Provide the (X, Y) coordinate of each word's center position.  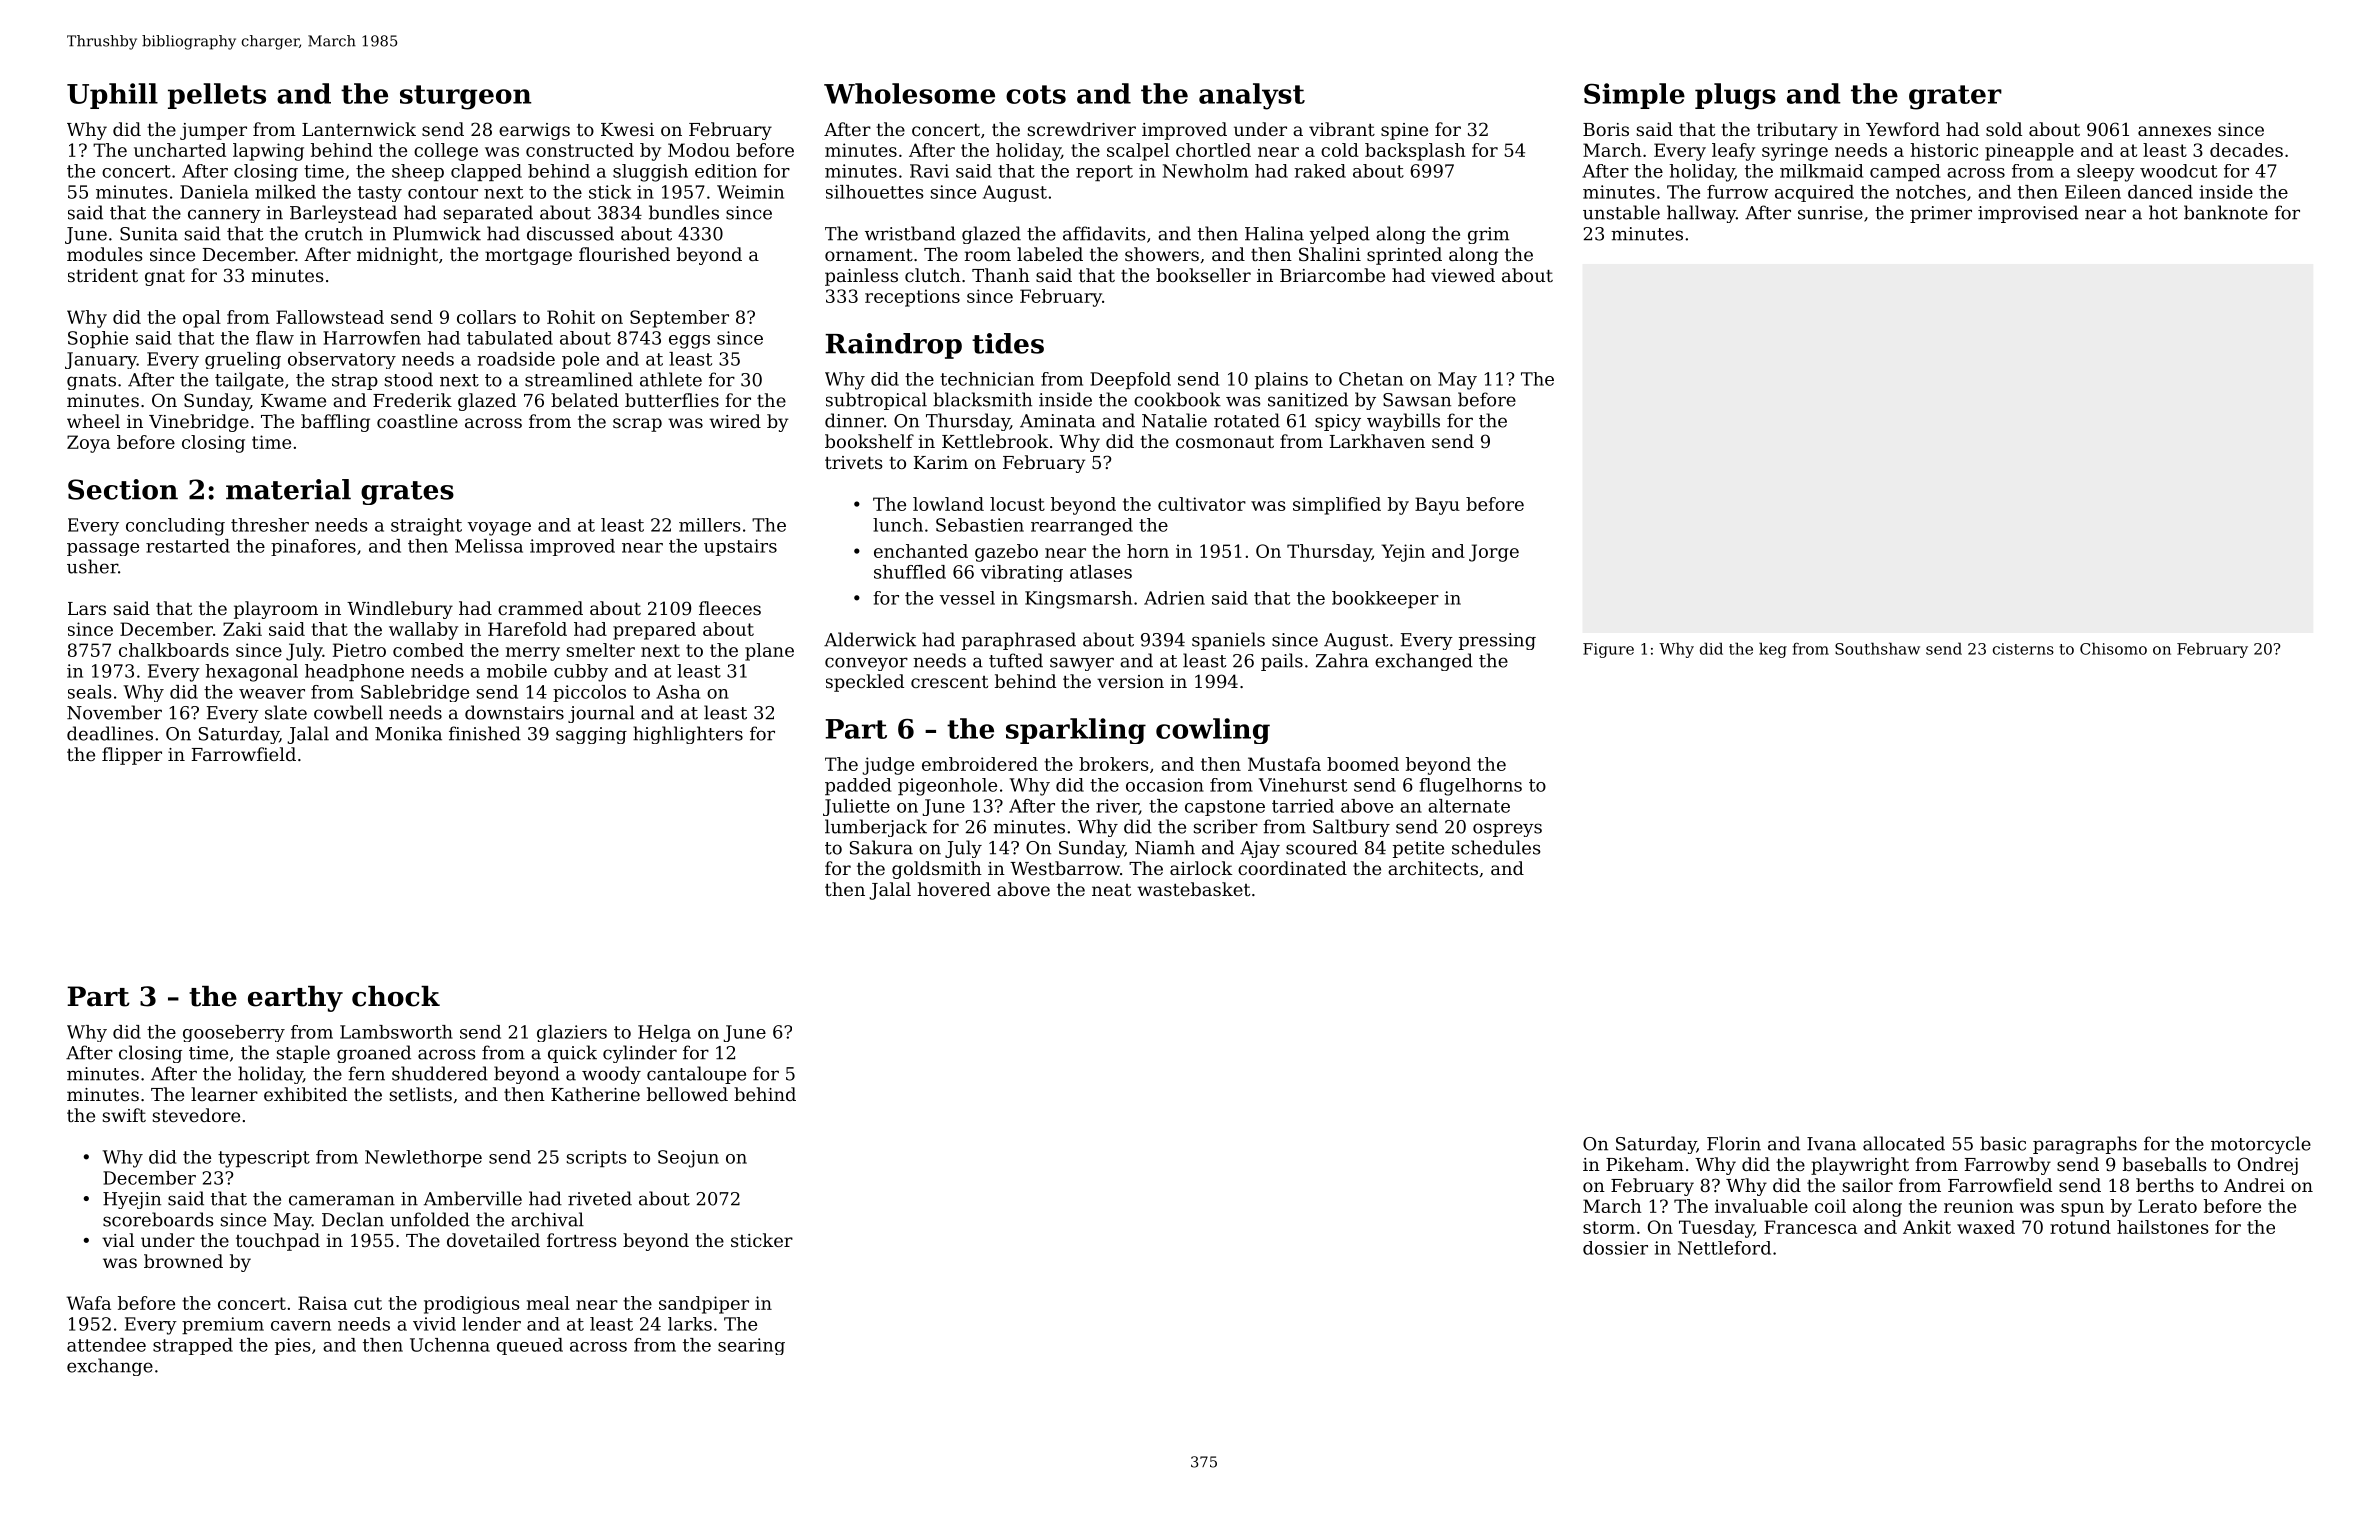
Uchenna (450, 1345)
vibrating (1022, 573)
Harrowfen (372, 338)
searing (751, 1346)
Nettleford (1724, 1248)
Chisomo (2113, 648)
